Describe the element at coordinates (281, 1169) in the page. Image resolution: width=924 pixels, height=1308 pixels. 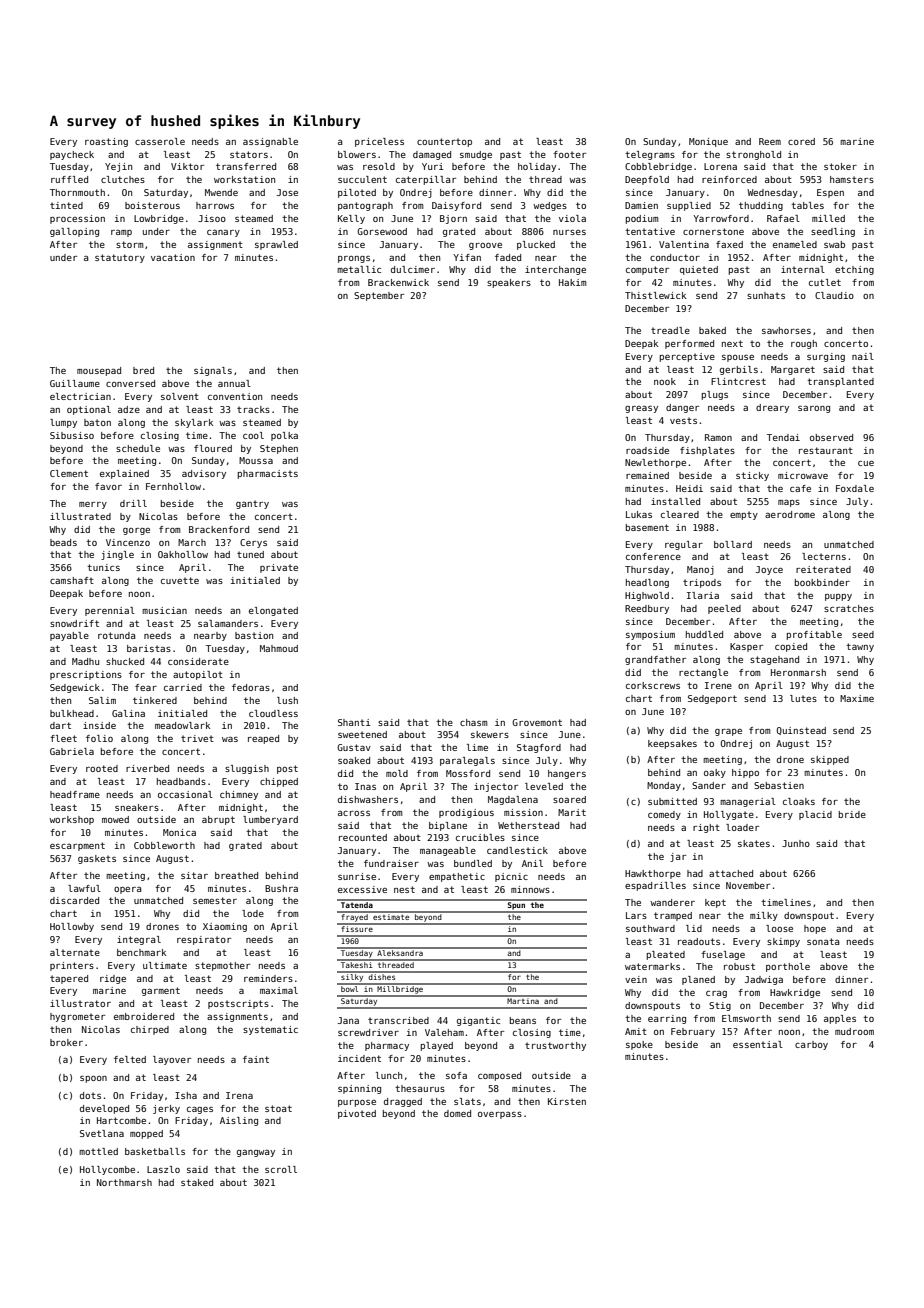
I see `scroll` at that location.
